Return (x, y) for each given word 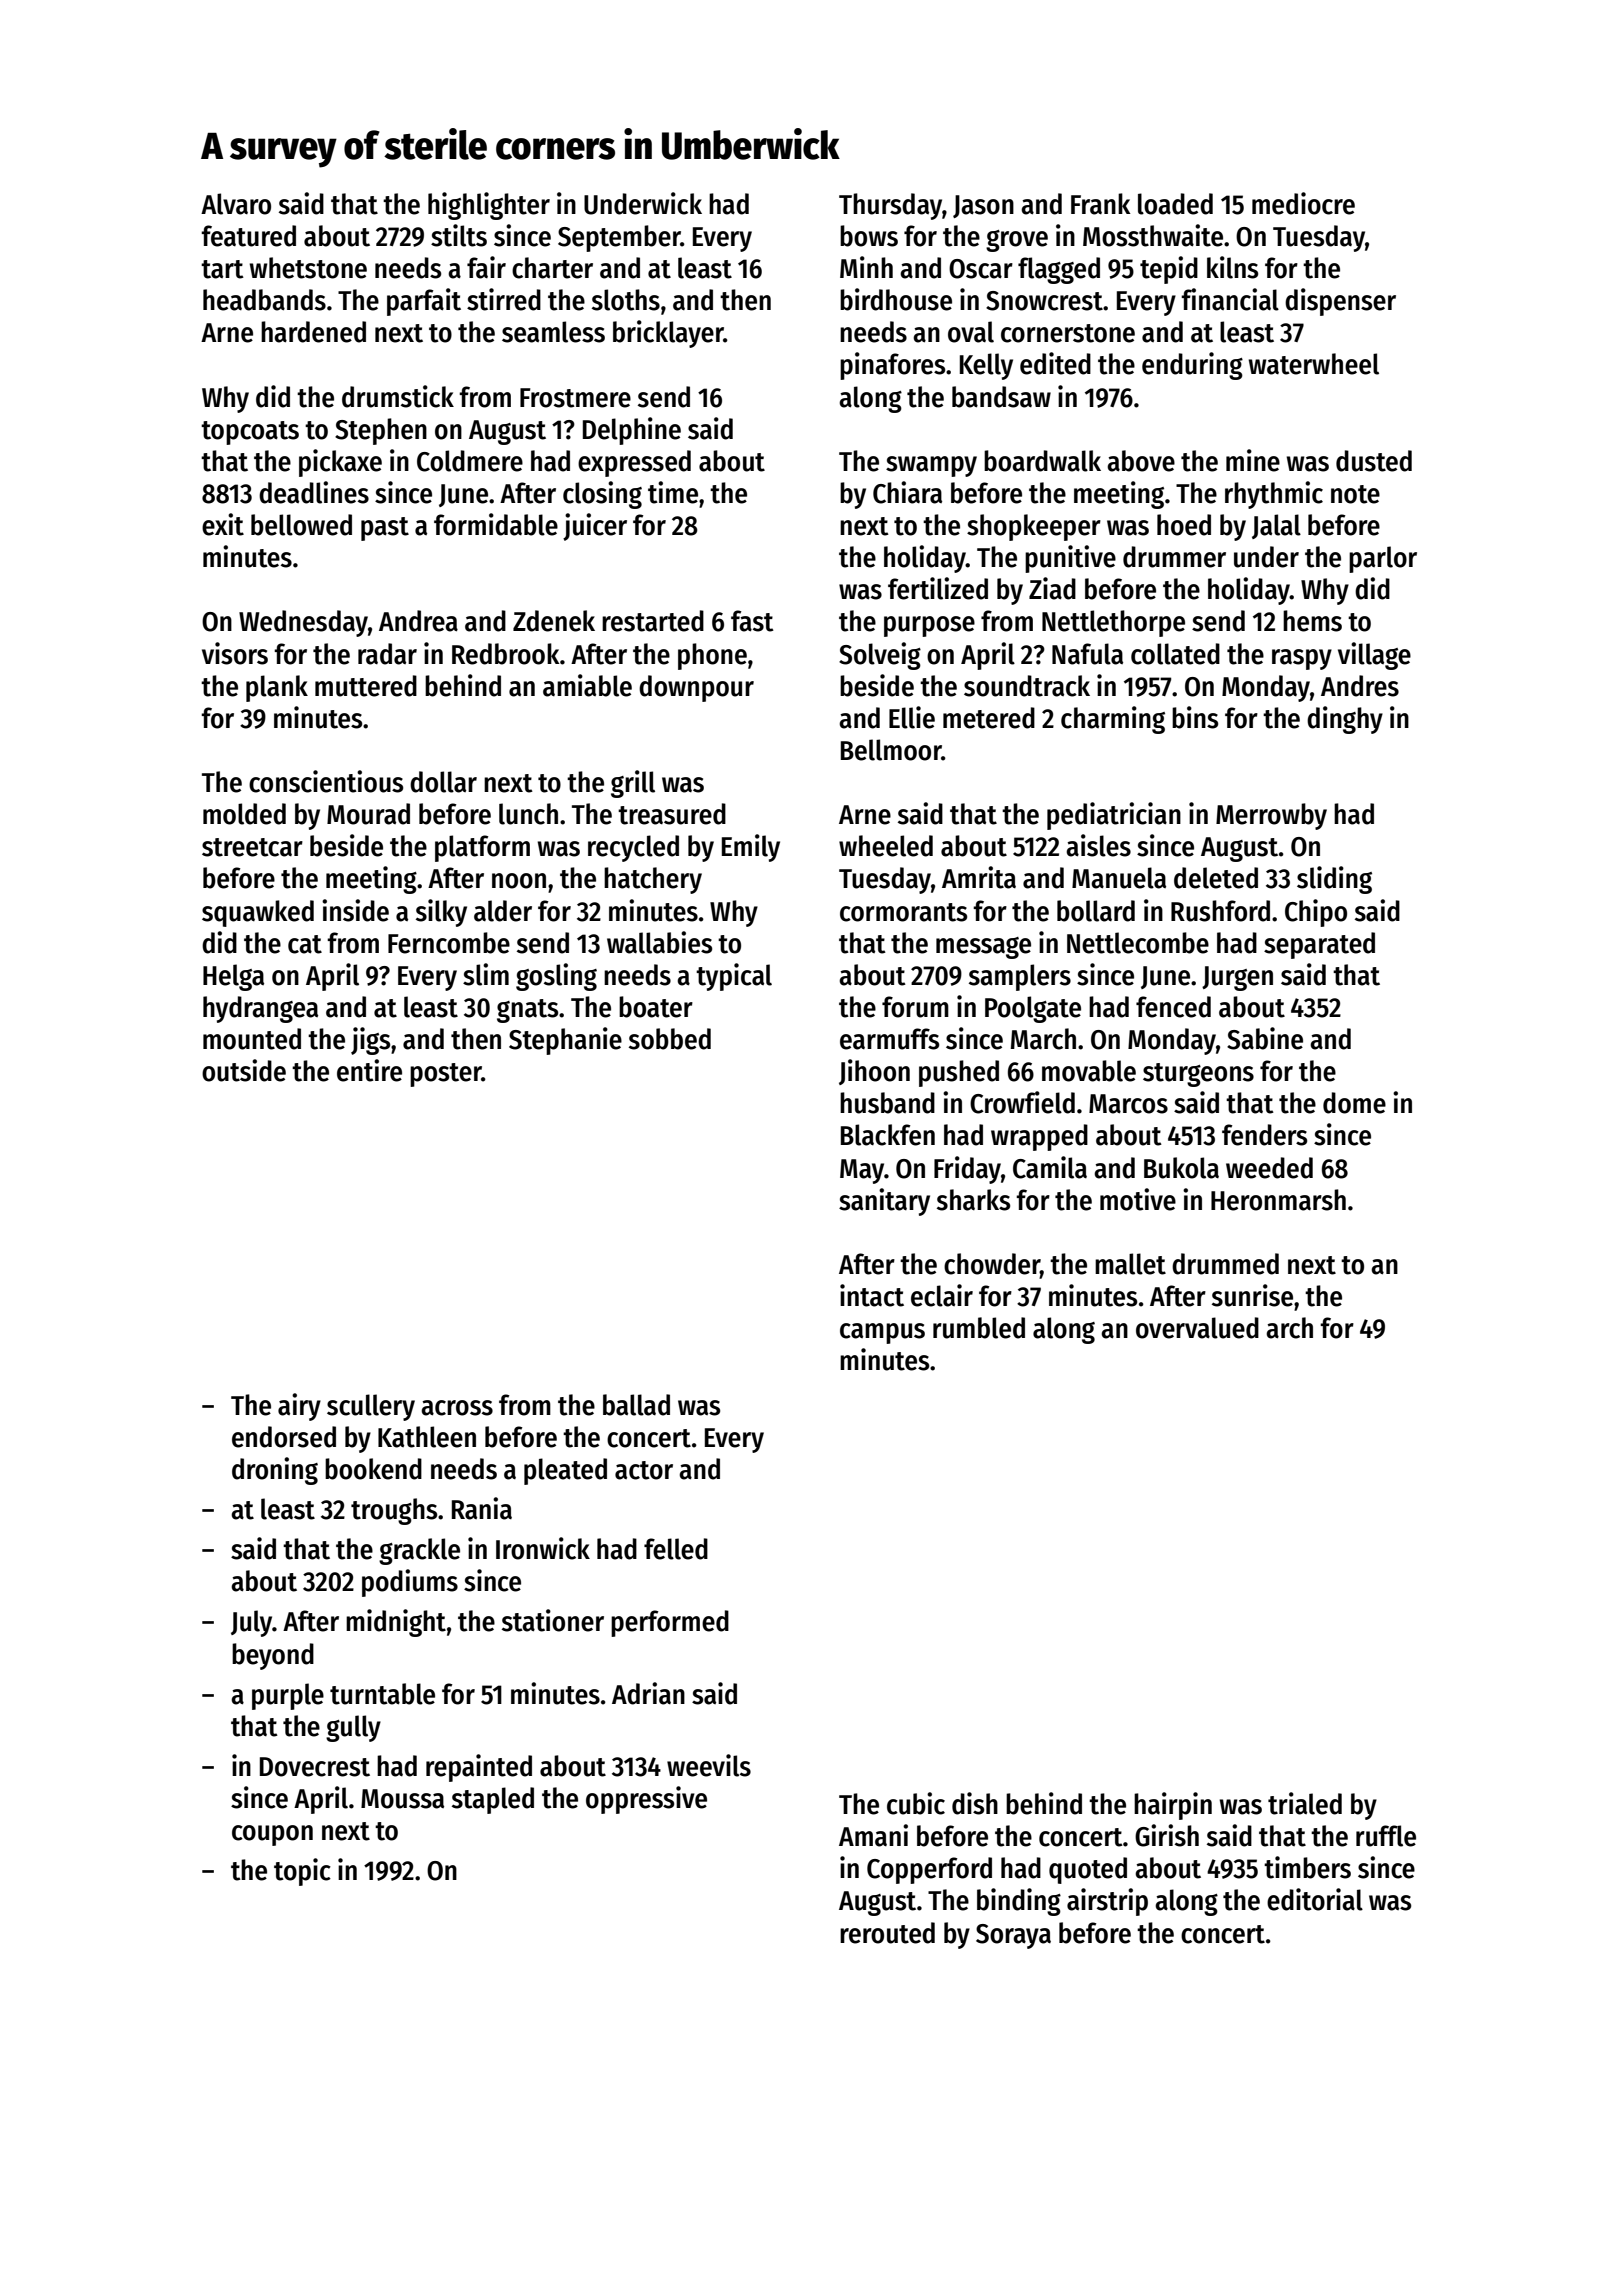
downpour (696, 688)
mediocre (1303, 203)
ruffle (1386, 1836)
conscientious (326, 781)
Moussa (402, 1799)
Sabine (1265, 1038)
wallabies (659, 942)
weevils (709, 1765)
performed (670, 1623)
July (252, 1623)
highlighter (489, 206)
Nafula (1087, 654)
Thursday (890, 206)
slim (486, 974)
